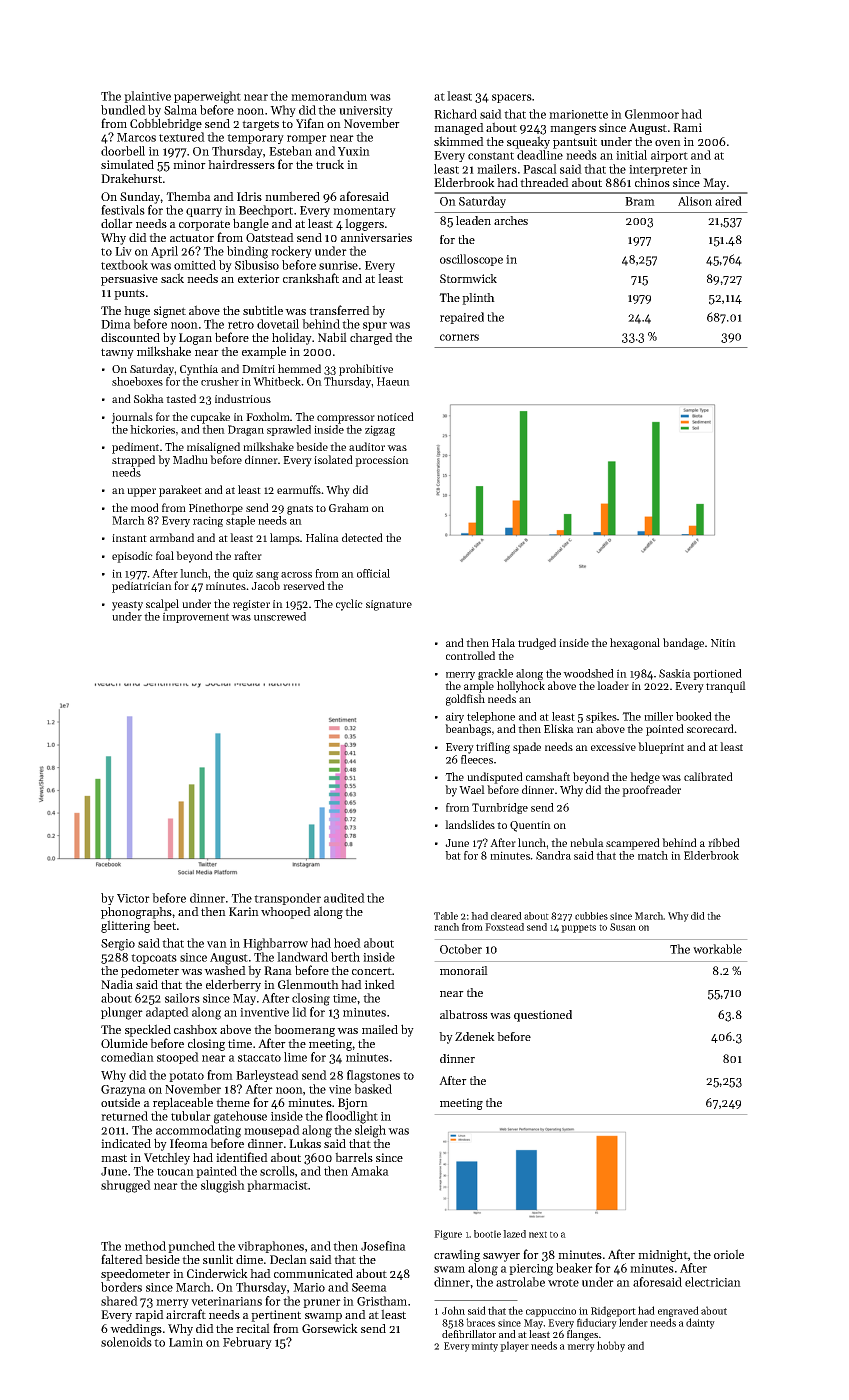  Describe the element at coordinates (724, 842) in the screenshot. I see `ribbed` at that location.
